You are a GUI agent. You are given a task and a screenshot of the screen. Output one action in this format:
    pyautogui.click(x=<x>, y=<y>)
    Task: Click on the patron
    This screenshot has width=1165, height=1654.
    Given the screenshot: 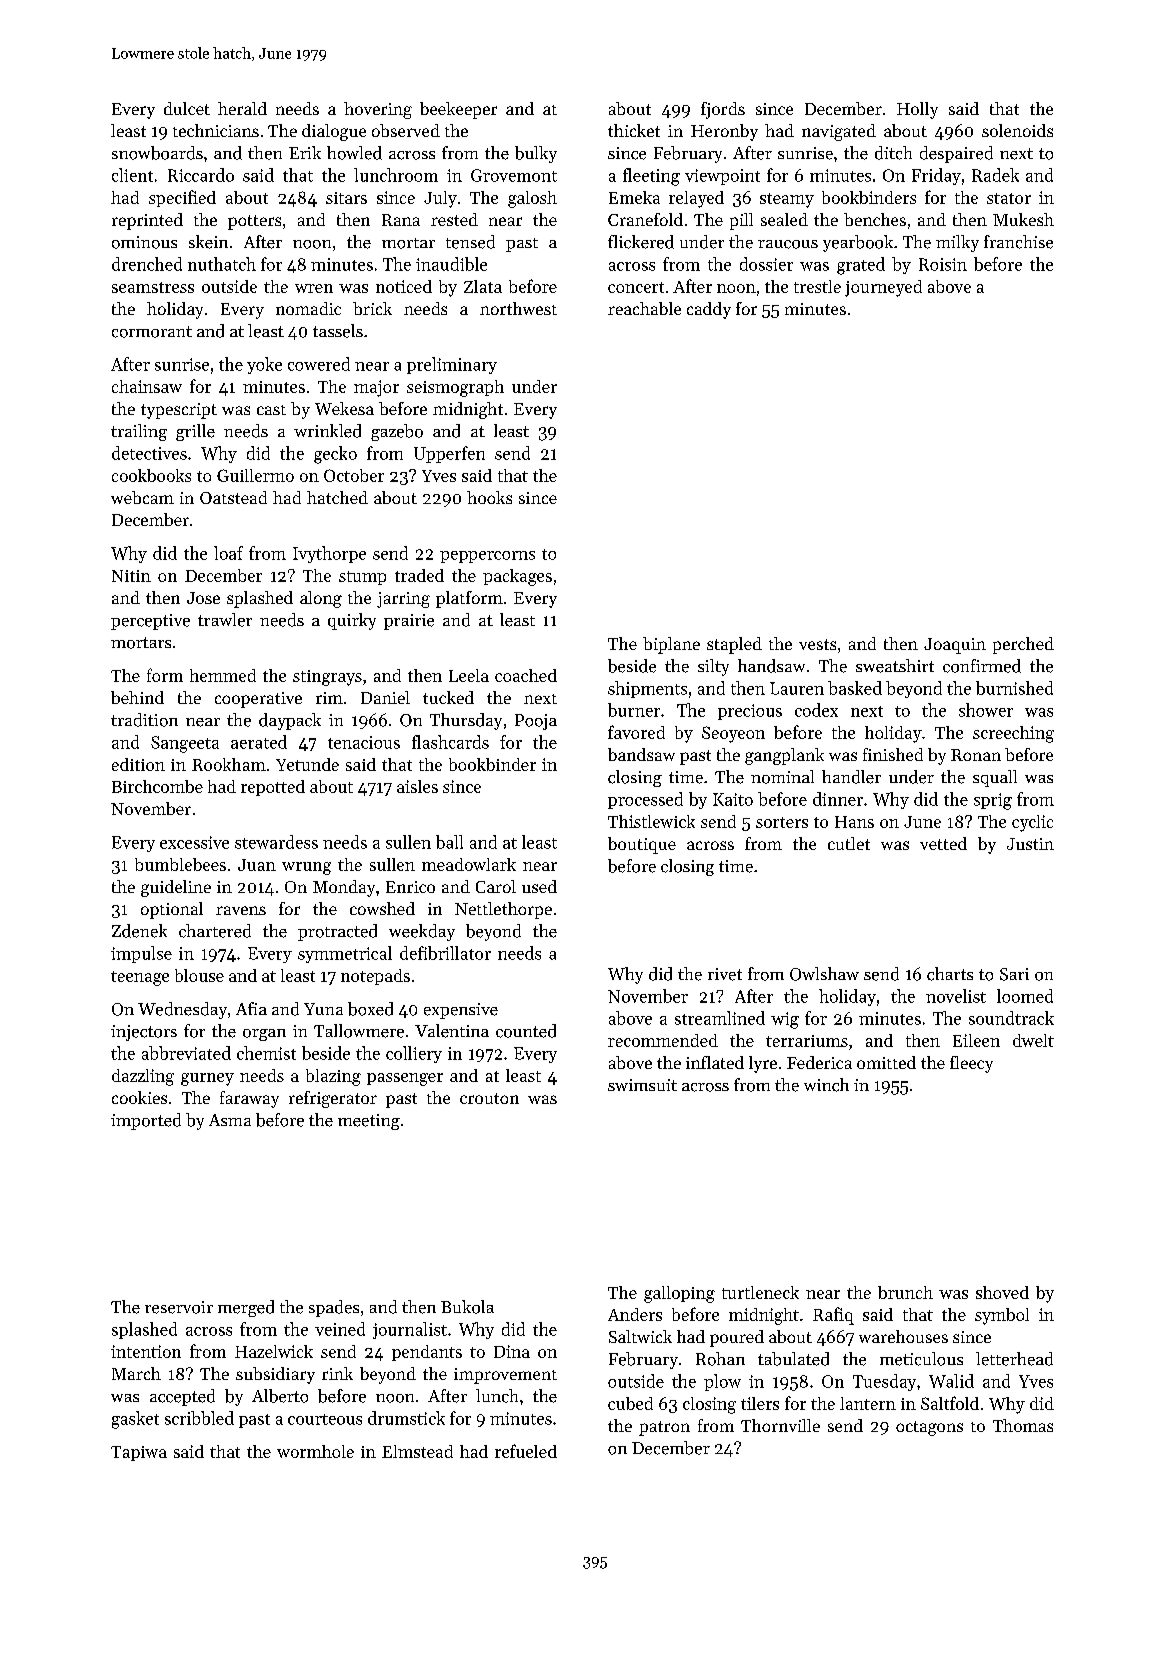 What is the action you would take?
    pyautogui.click(x=664, y=1428)
